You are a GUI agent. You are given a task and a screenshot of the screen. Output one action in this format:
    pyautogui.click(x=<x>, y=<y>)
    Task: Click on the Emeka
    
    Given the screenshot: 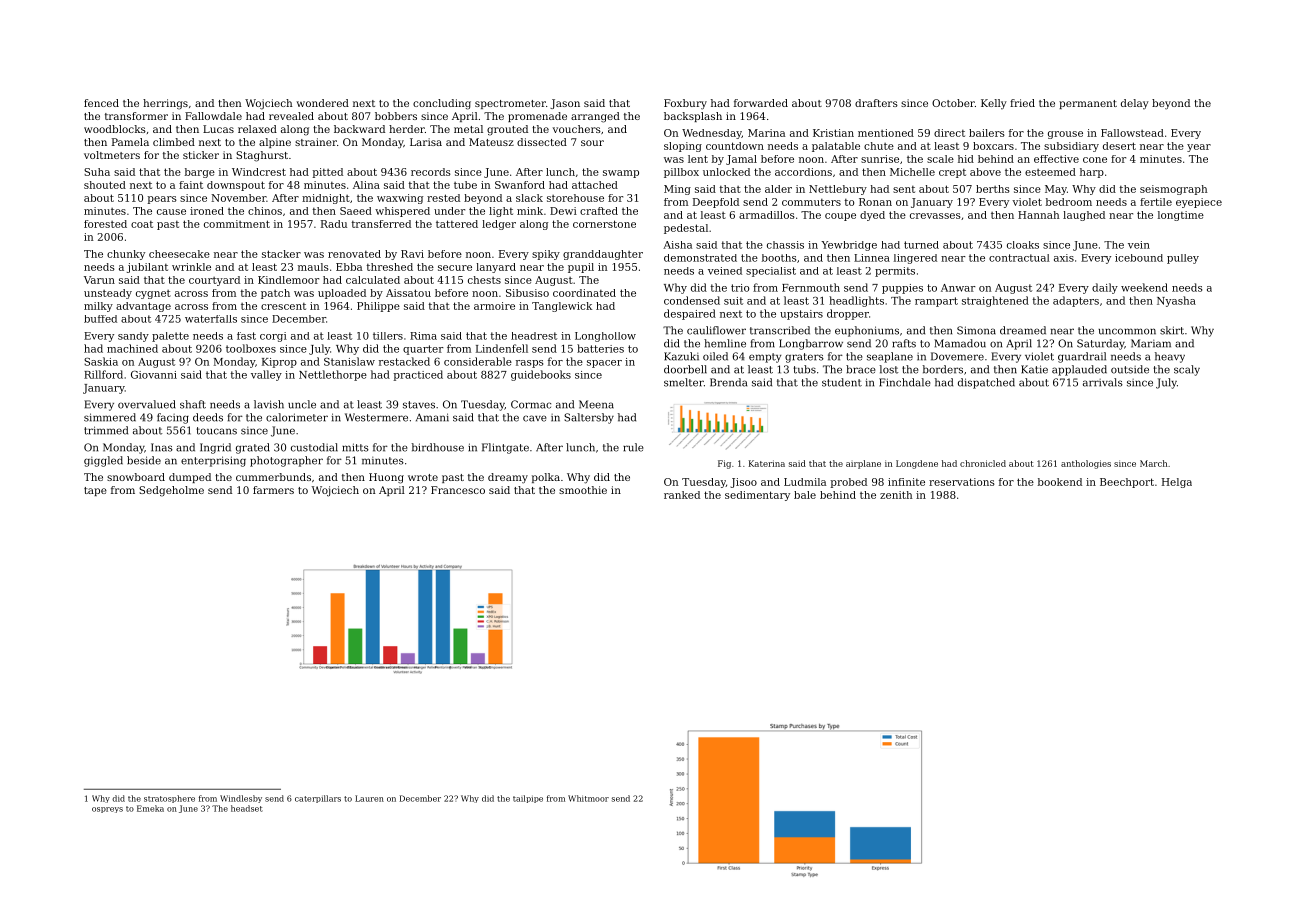 What is the action you would take?
    pyautogui.click(x=150, y=808)
